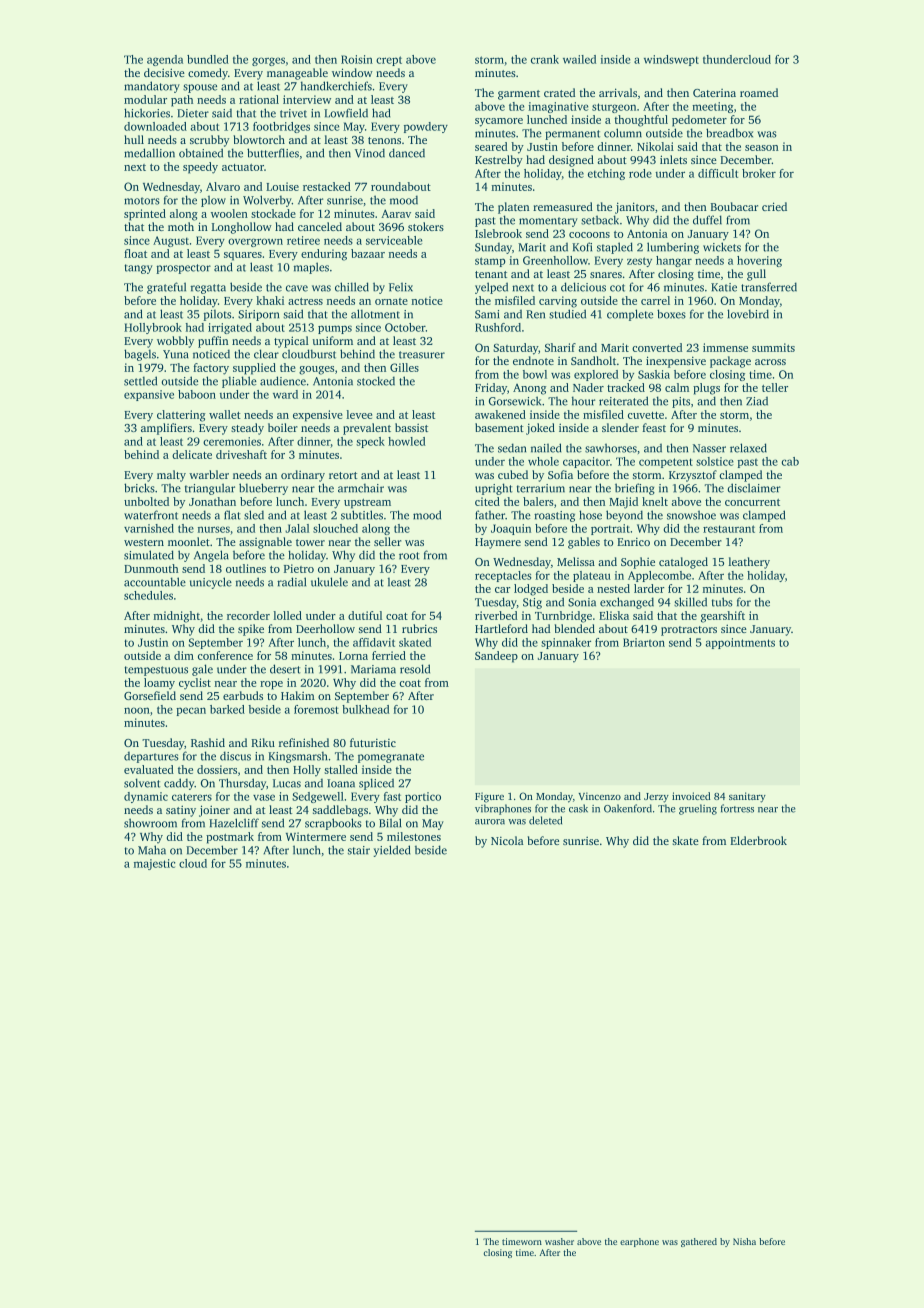 The image size is (924, 1308). What do you see at coordinates (493, 489) in the image?
I see `upright` at bounding box center [493, 489].
